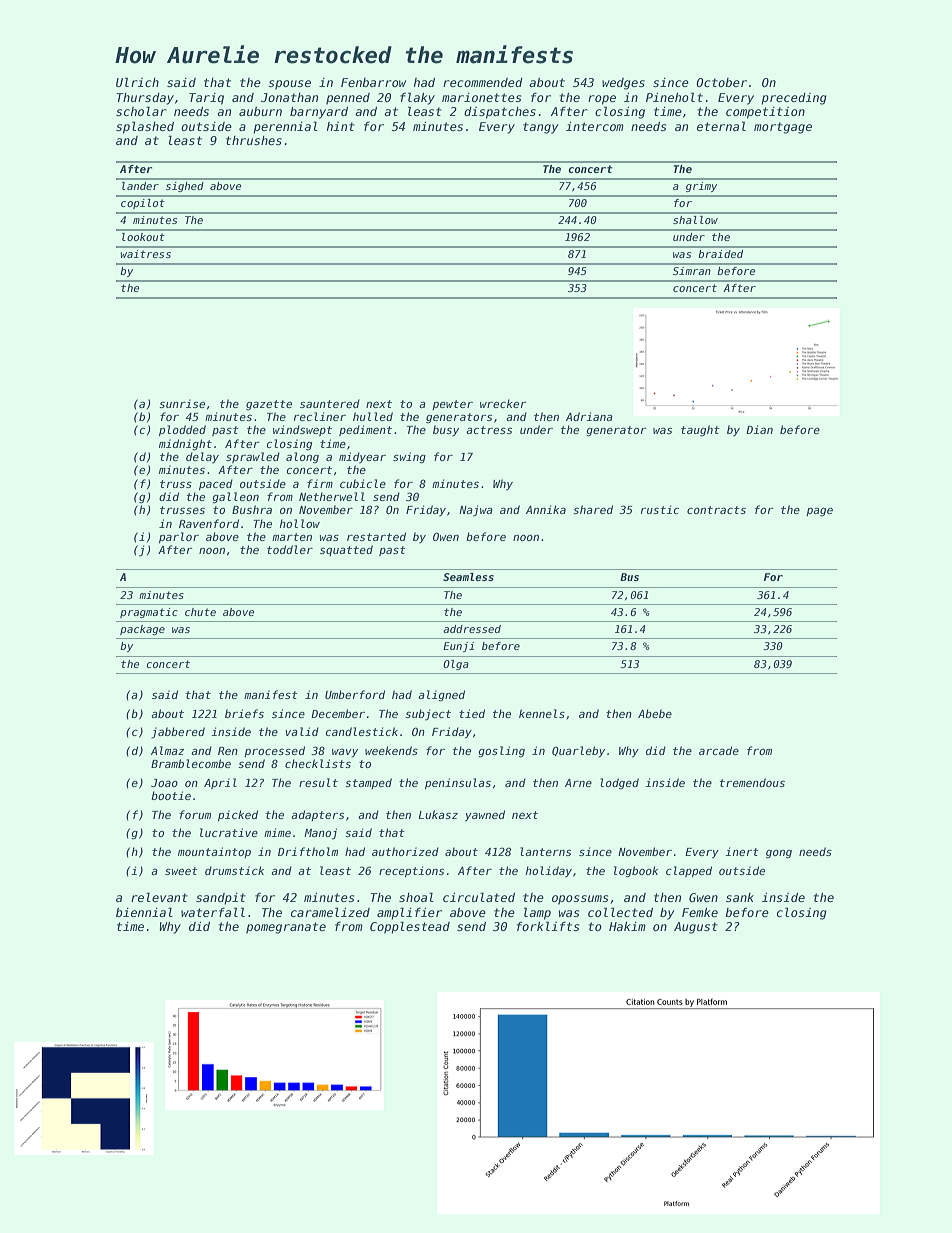 The image size is (952, 1233). I want to click on Eunji, so click(458, 647).
